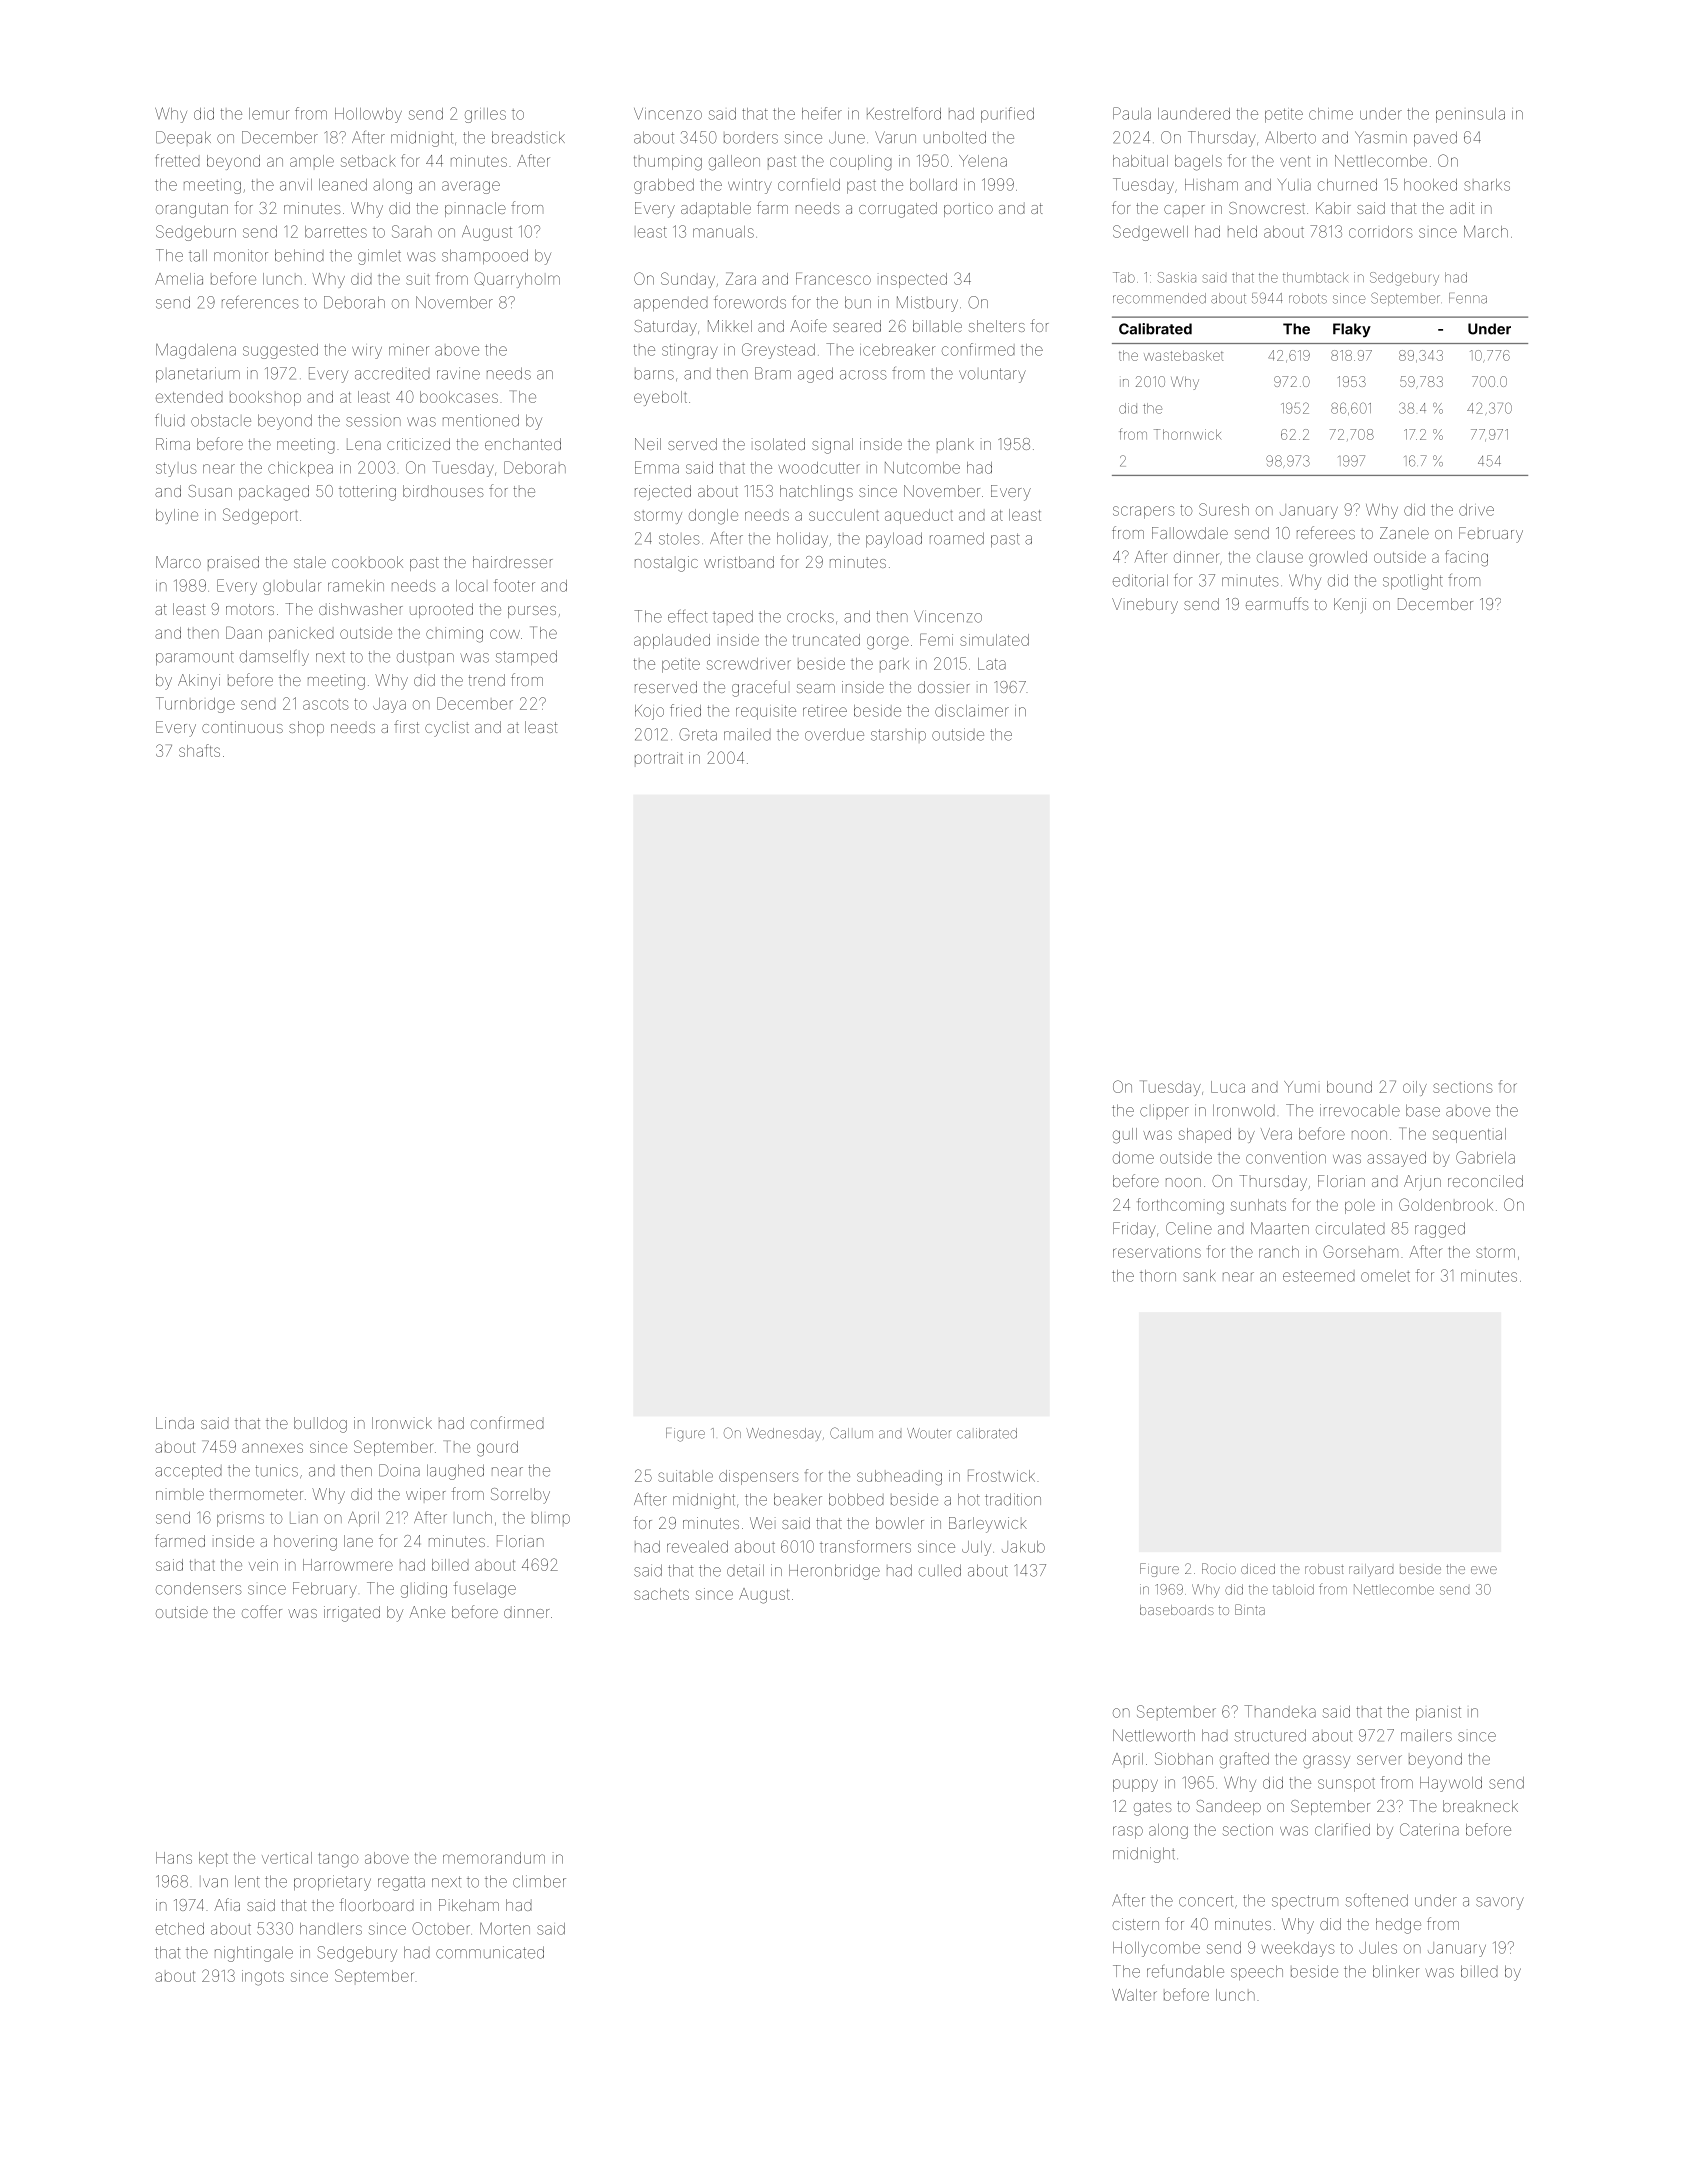 The width and height of the screenshot is (1683, 2178). What do you see at coordinates (174, 1858) in the screenshot?
I see `Hans` at bounding box center [174, 1858].
